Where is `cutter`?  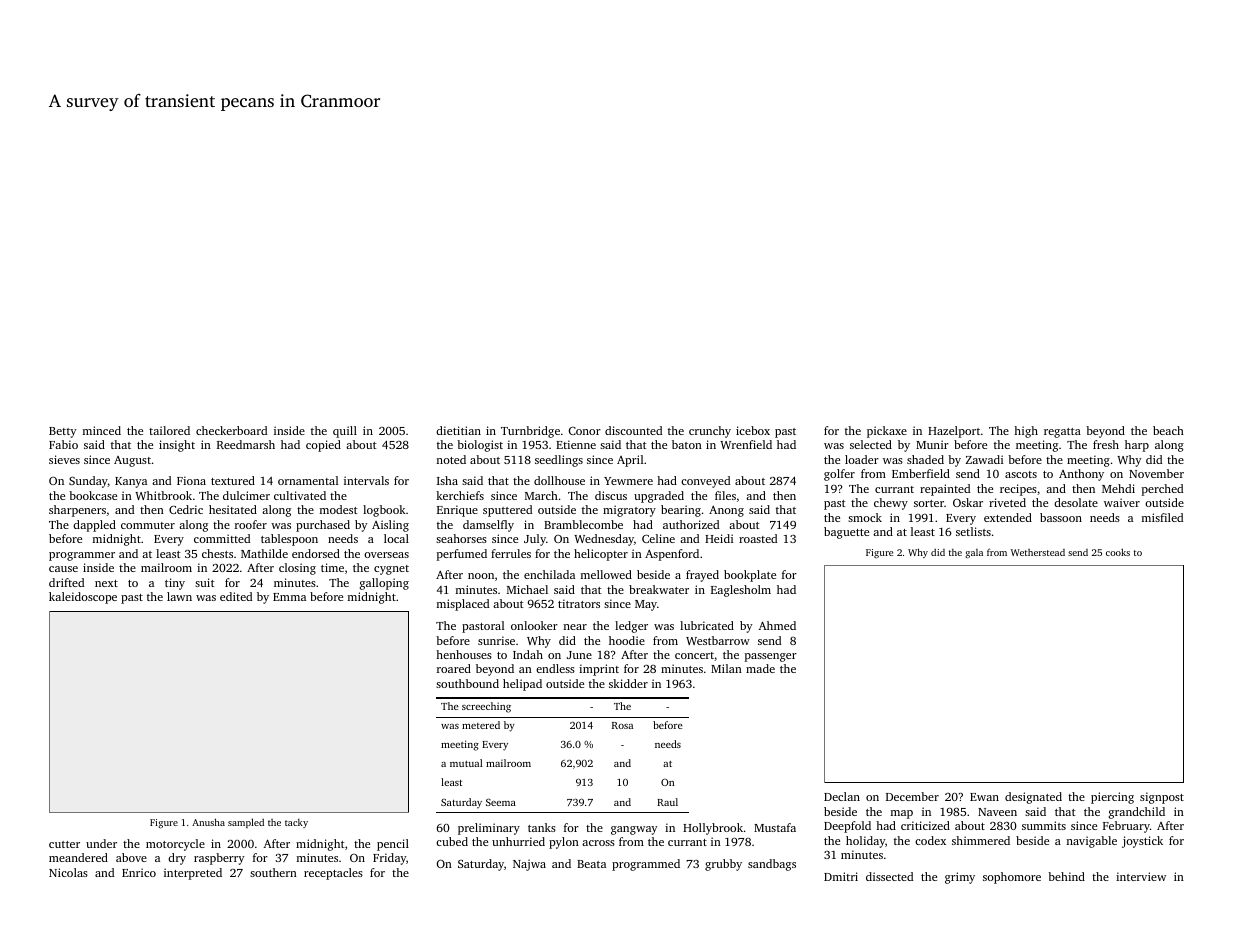 cutter is located at coordinates (64, 844).
